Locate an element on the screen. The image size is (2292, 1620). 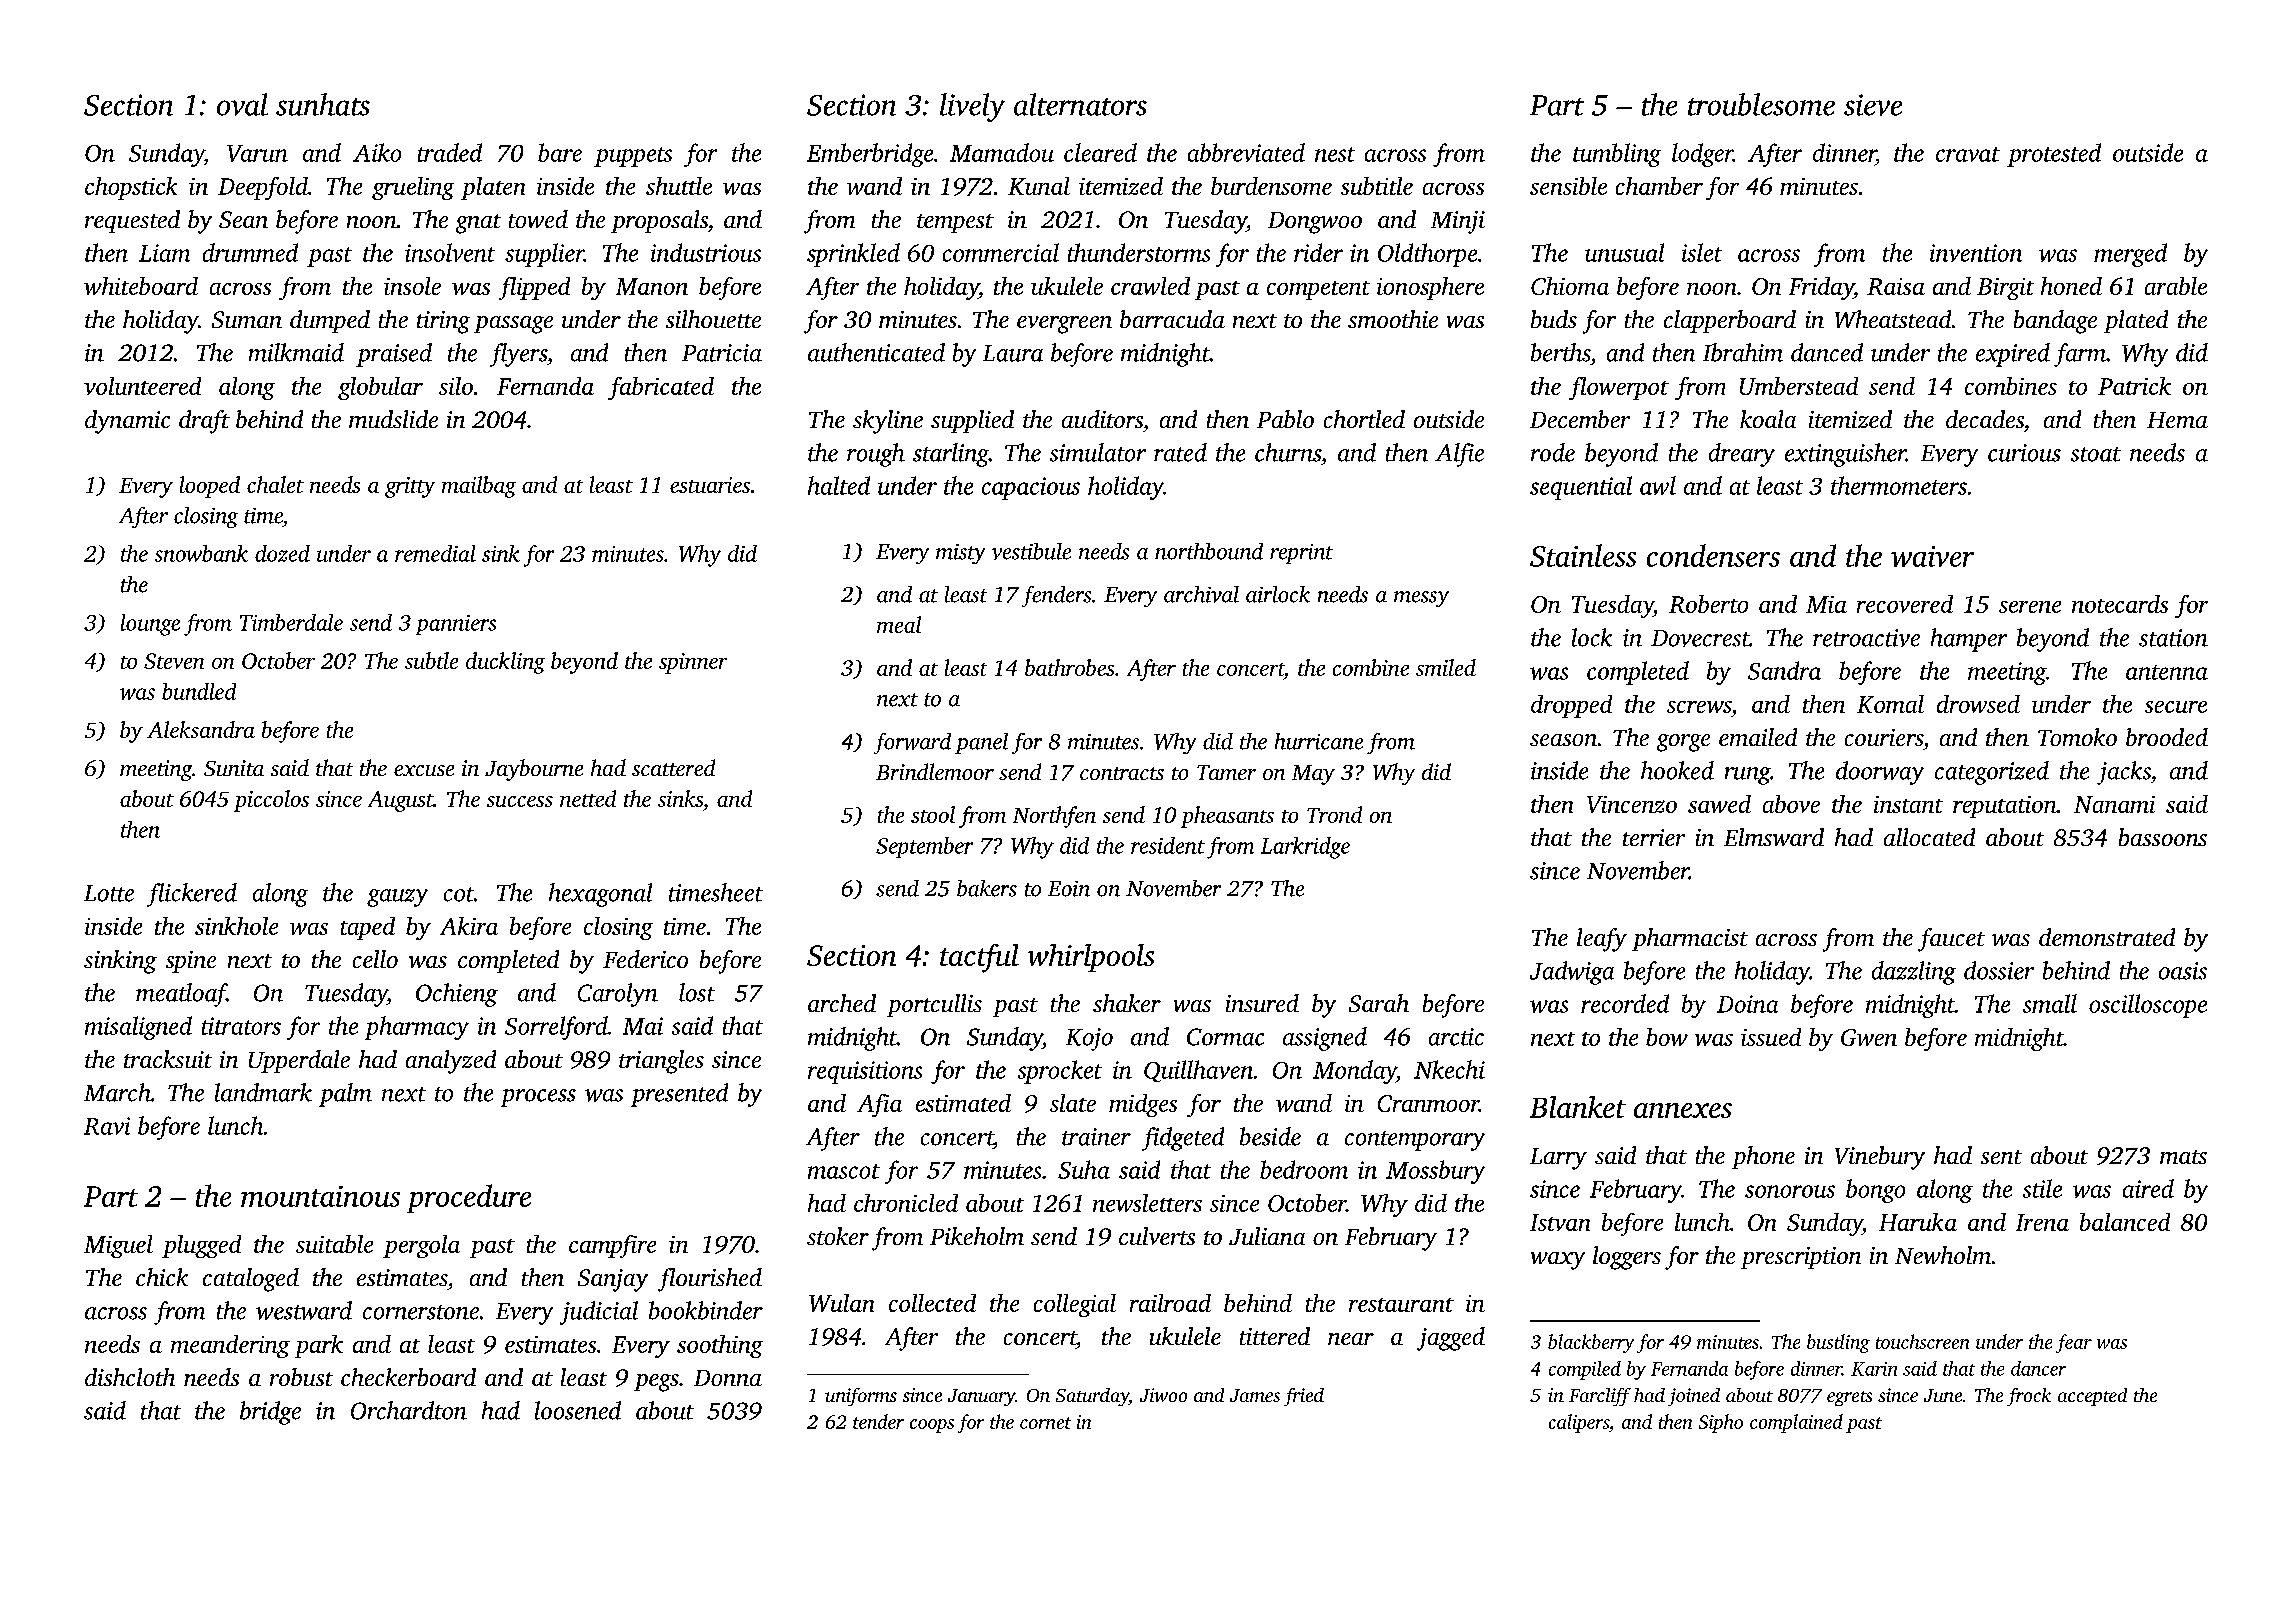
plated is located at coordinates (2136, 321).
